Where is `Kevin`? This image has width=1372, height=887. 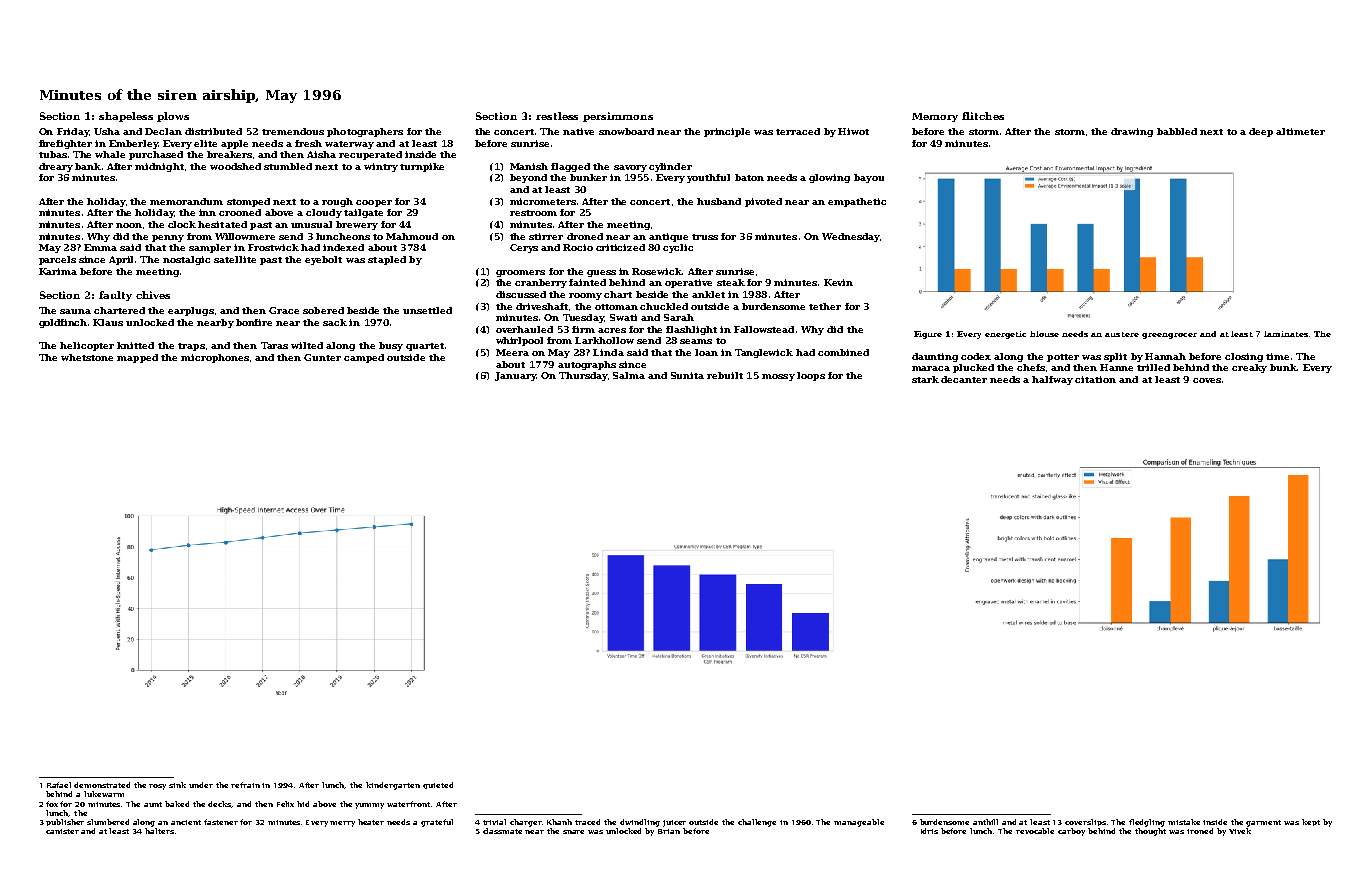
Kevin is located at coordinates (838, 282).
